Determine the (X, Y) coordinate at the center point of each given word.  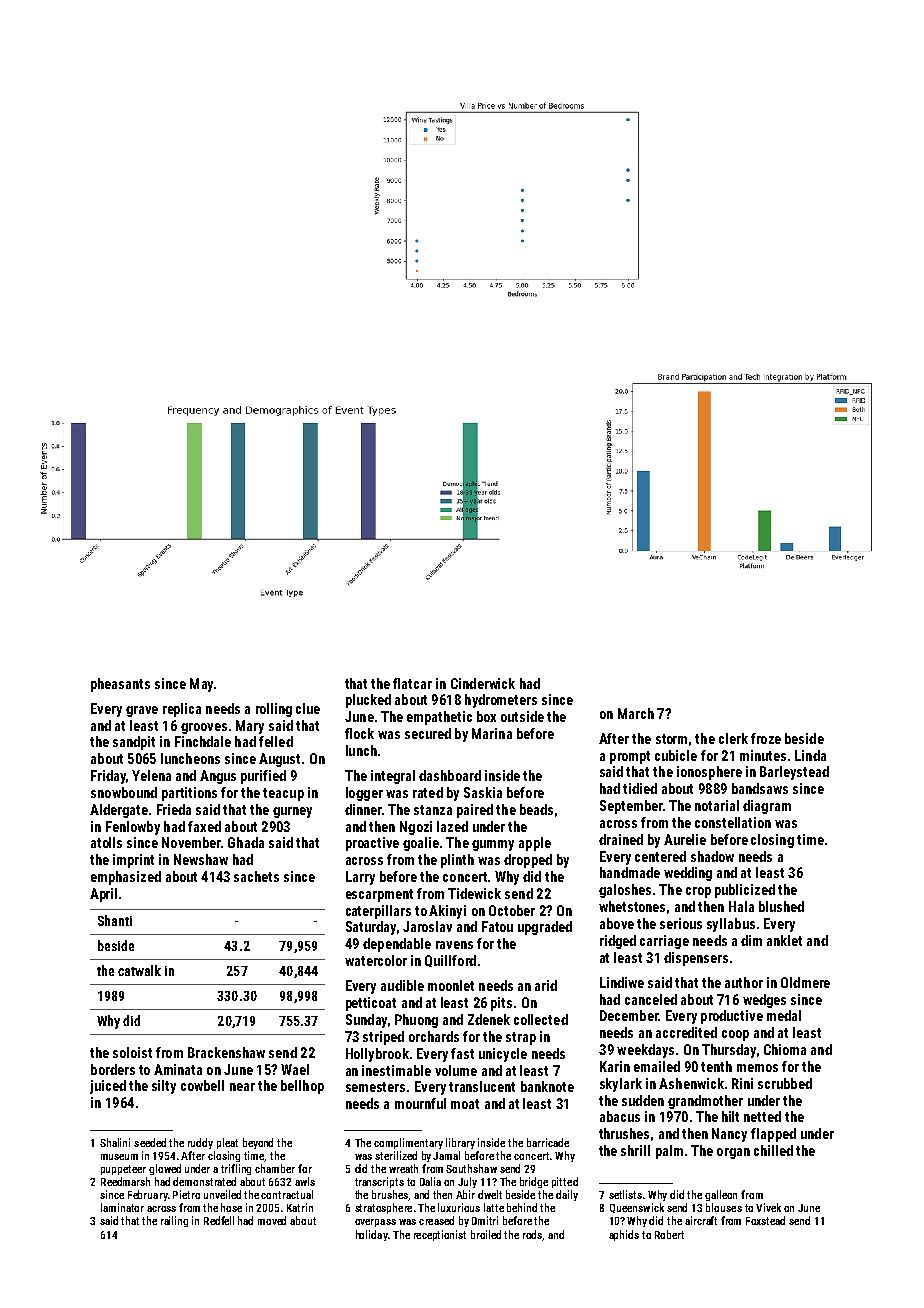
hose (231, 1207)
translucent (482, 1086)
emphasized (126, 878)
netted (762, 1116)
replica (182, 710)
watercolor (376, 960)
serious (681, 923)
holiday (372, 1235)
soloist (132, 1052)
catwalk (139, 970)
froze (766, 738)
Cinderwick (483, 683)
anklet (784, 940)
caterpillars (378, 912)
